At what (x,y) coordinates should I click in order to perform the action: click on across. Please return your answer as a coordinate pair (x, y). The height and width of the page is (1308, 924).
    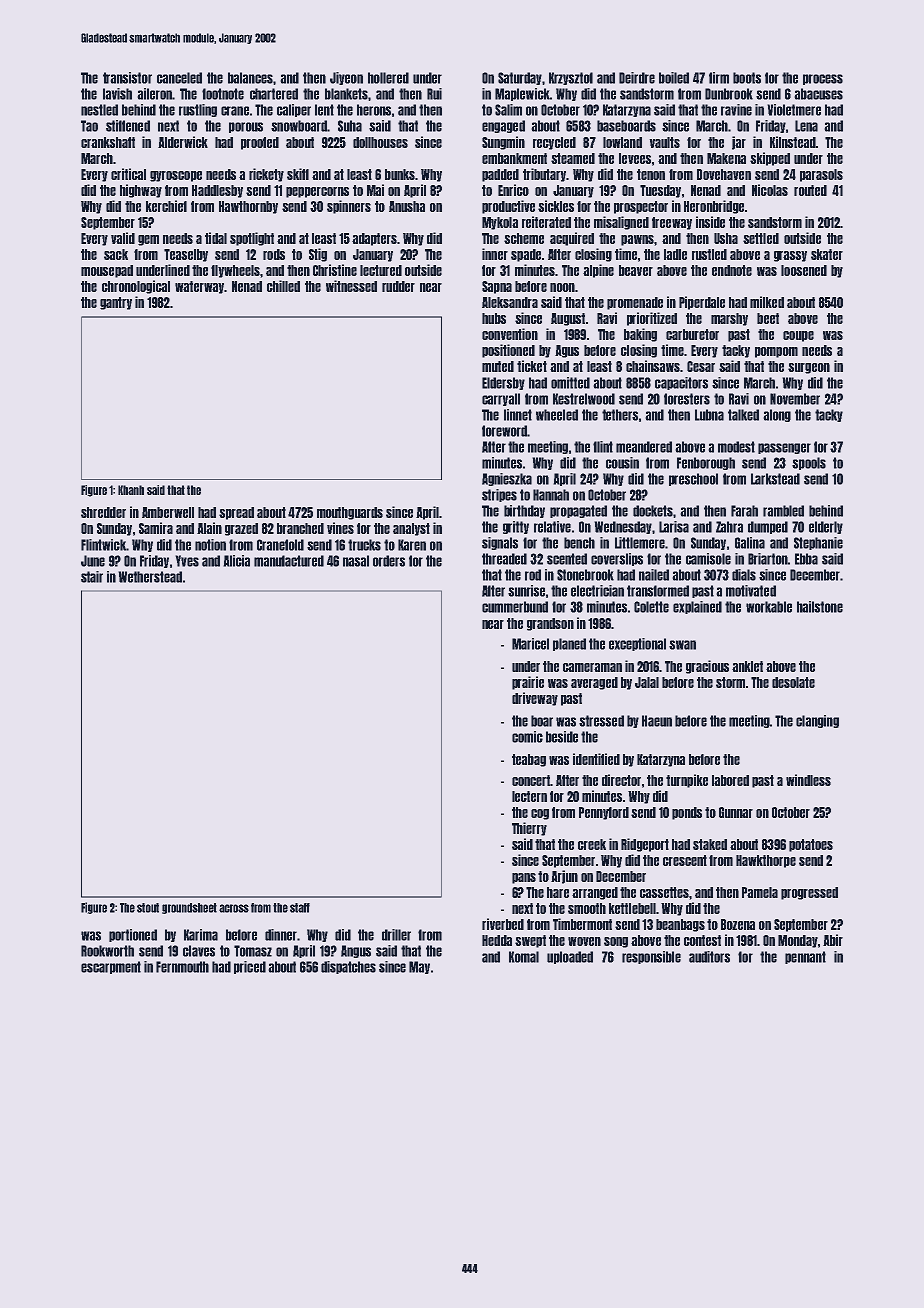
    Looking at the image, I should click on (234, 908).
